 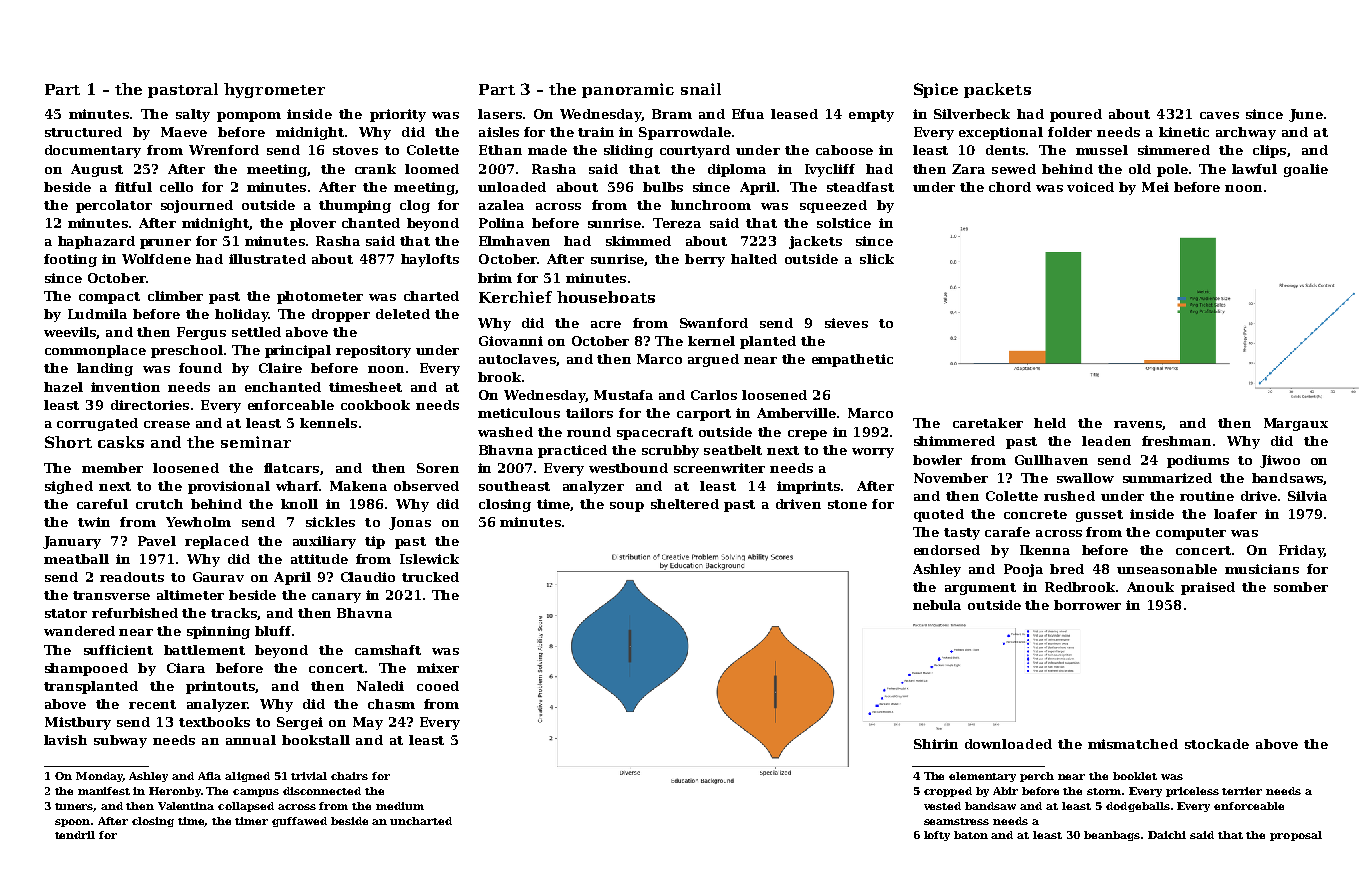 What do you see at coordinates (65, 740) in the screenshot?
I see `lavish` at bounding box center [65, 740].
